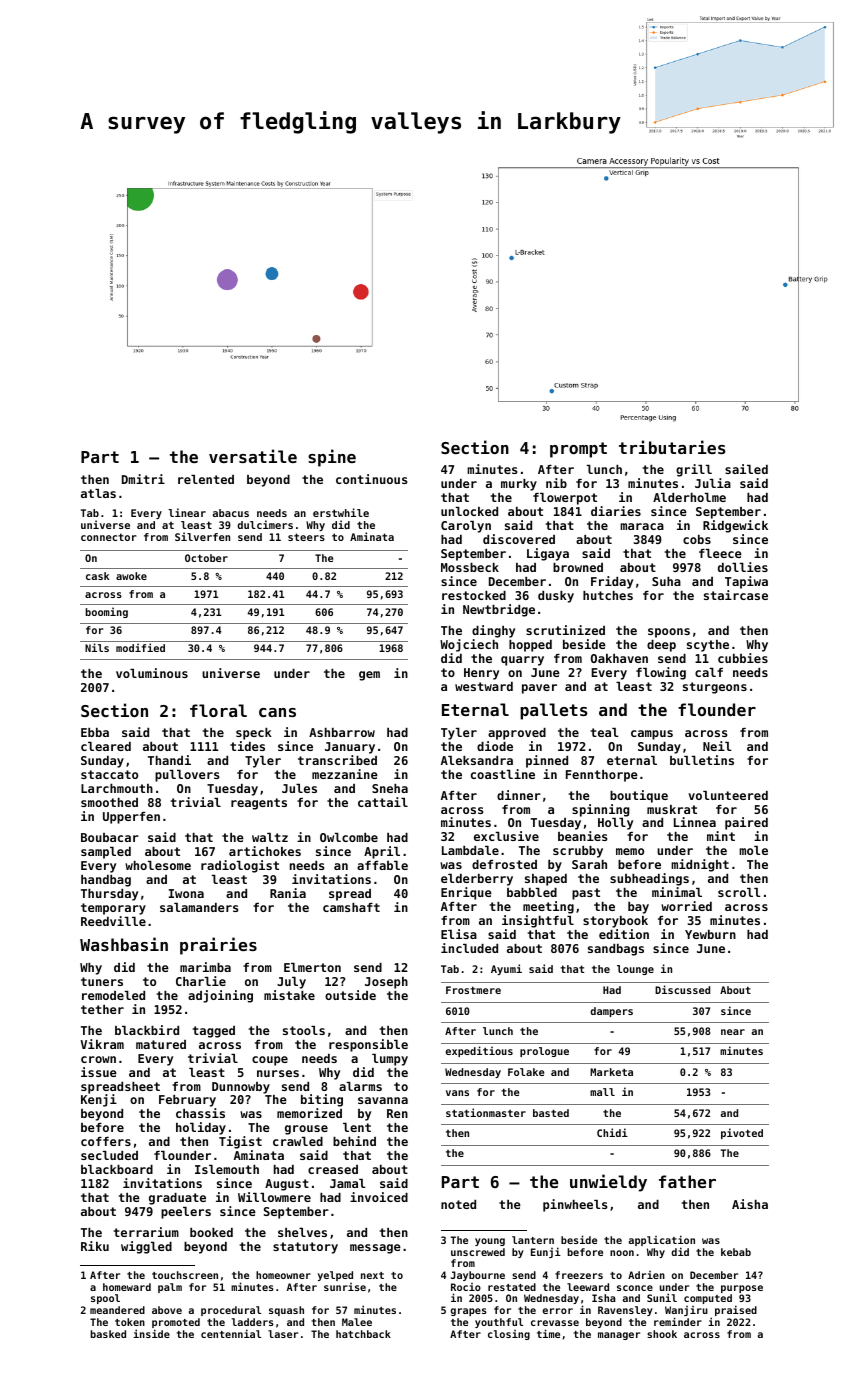 This image has height=1400, width=849. What do you see at coordinates (277, 712) in the image?
I see `cans` at bounding box center [277, 712].
